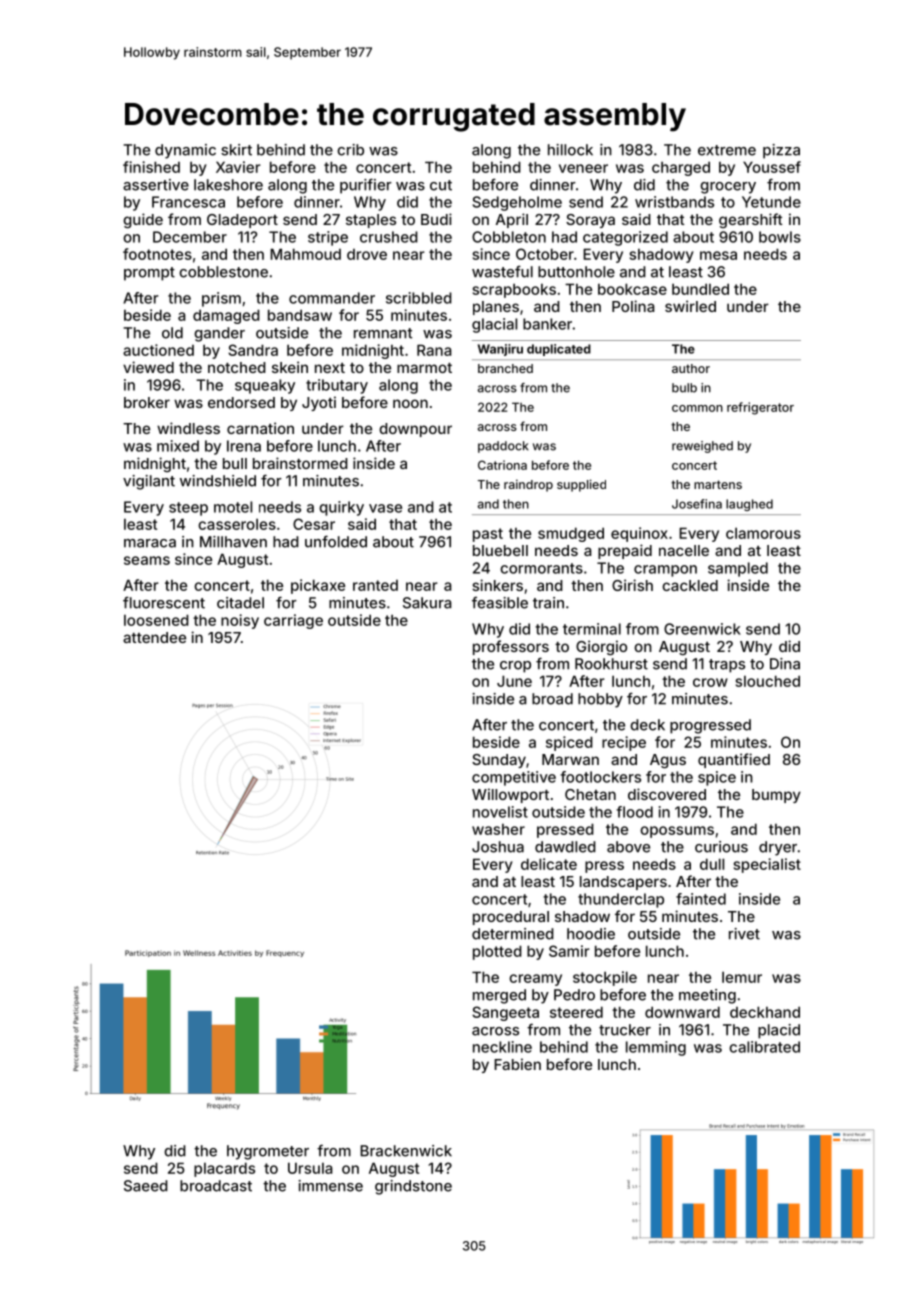 This screenshot has height=1308, width=924. What do you see at coordinates (314, 524) in the screenshot?
I see `Cesar` at bounding box center [314, 524].
